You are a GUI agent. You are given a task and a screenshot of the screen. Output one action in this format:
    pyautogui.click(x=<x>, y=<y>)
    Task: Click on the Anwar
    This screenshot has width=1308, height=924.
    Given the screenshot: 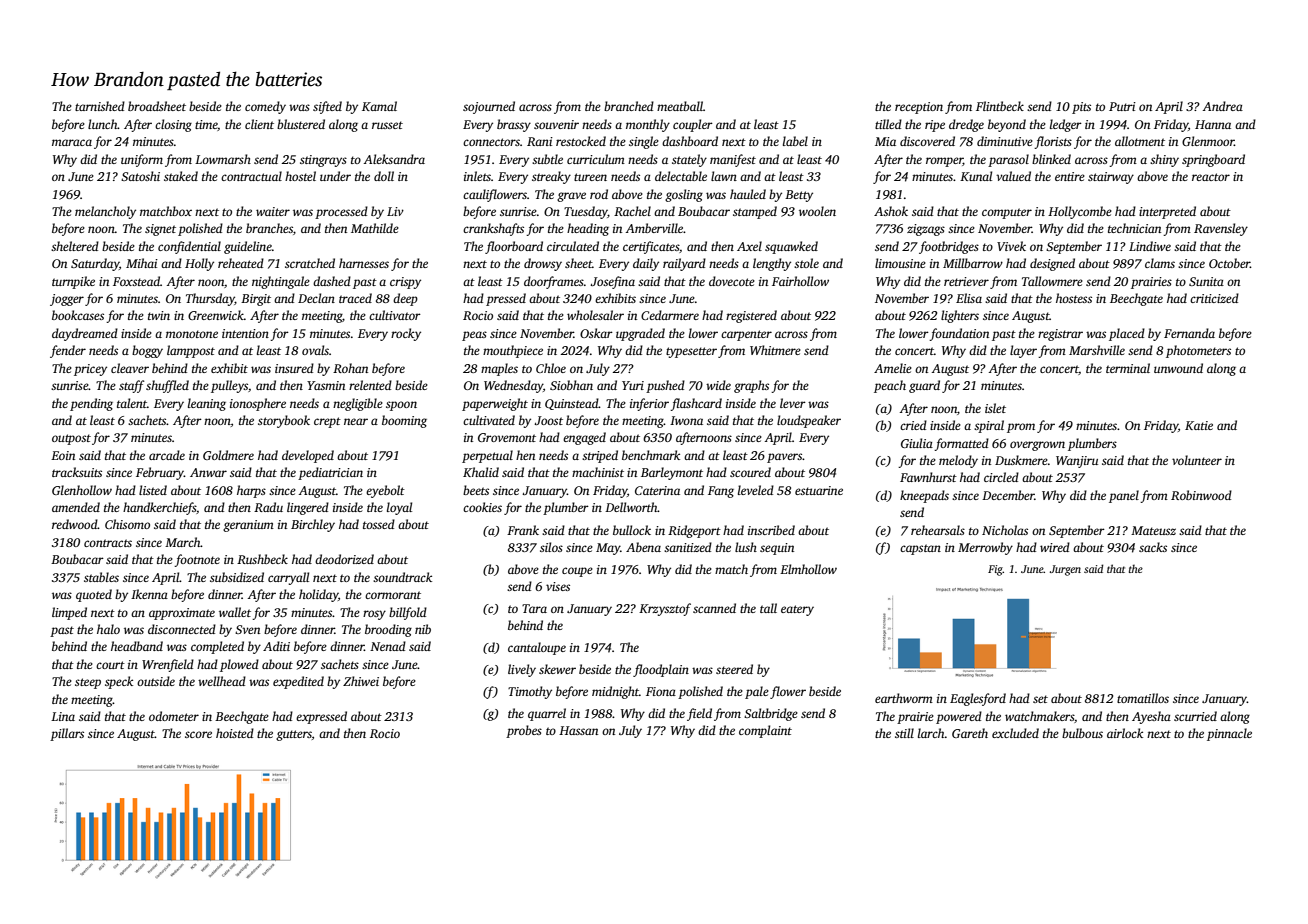 What is the action you would take?
    pyautogui.click(x=208, y=472)
